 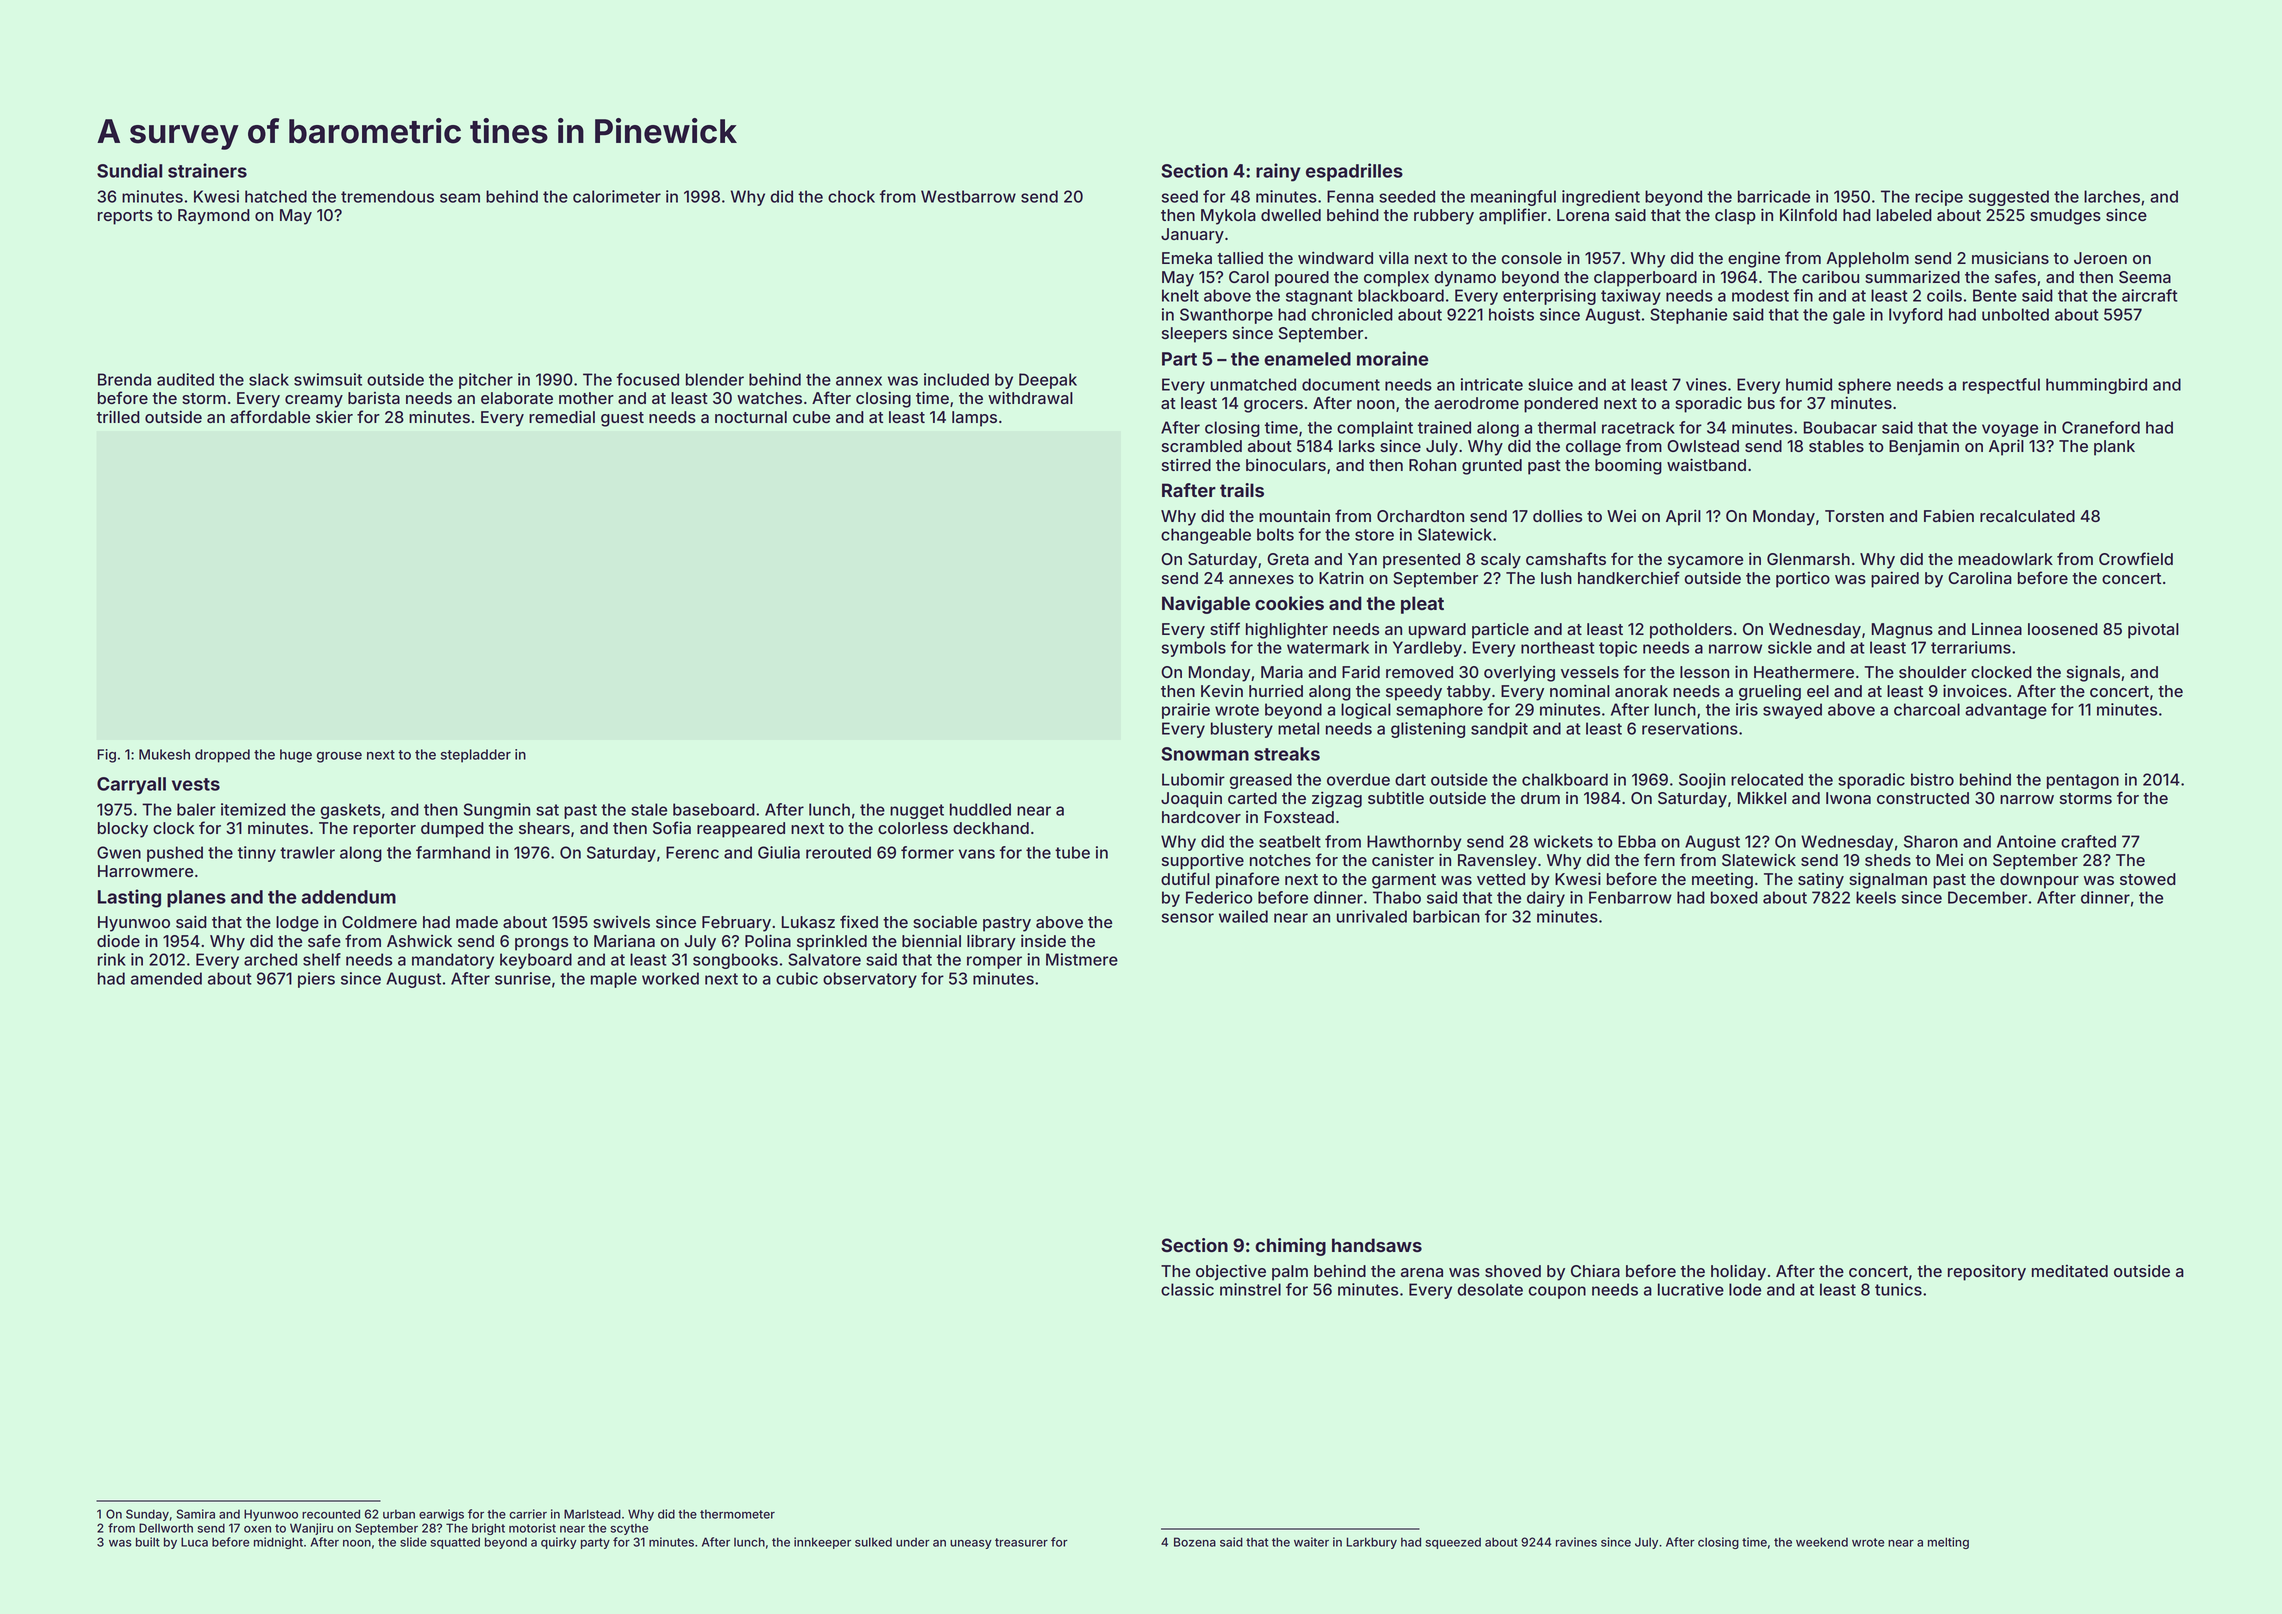 I want to click on stowed, so click(x=2148, y=879).
